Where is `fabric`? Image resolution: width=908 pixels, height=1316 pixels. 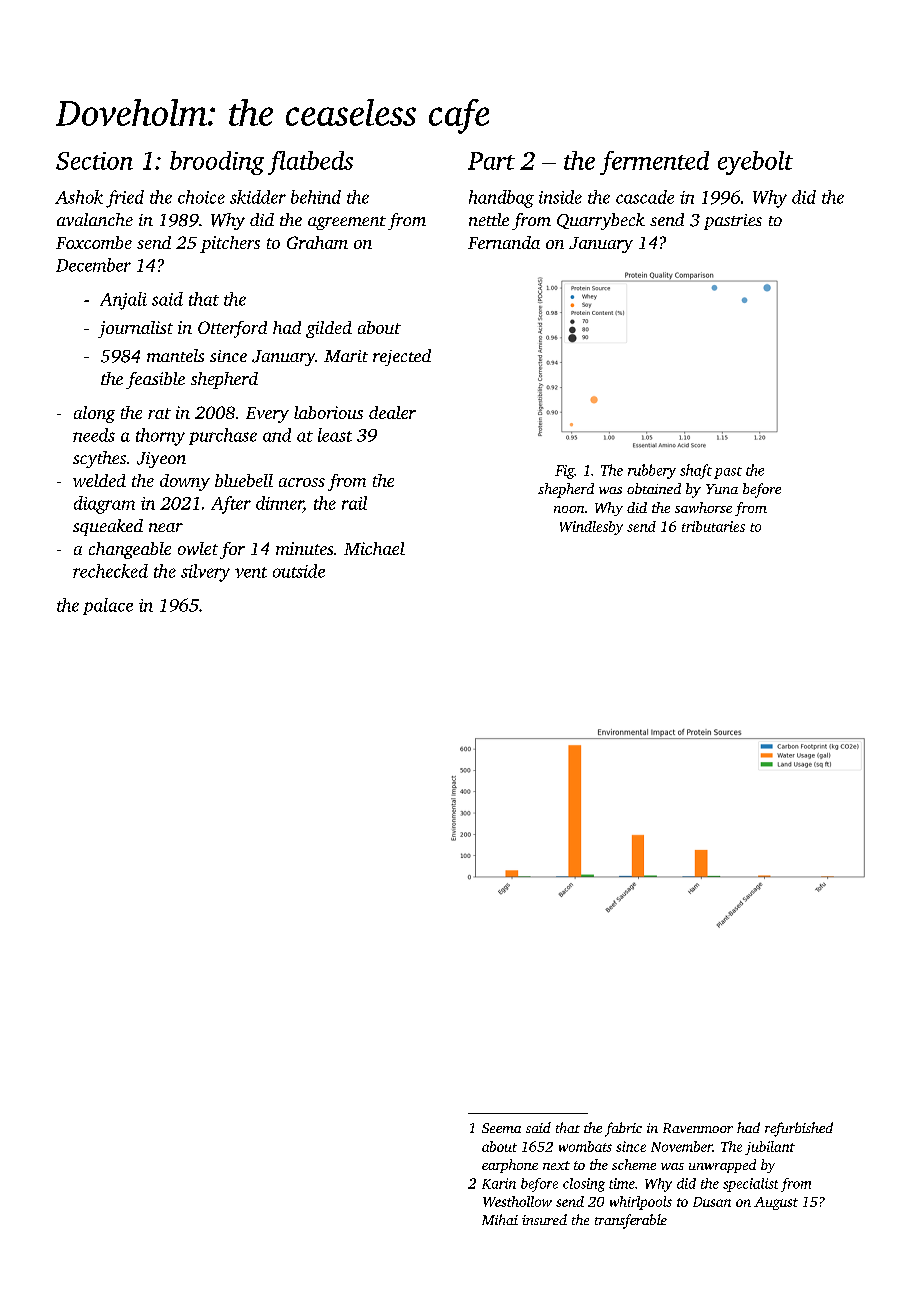 fabric is located at coordinates (623, 1129).
